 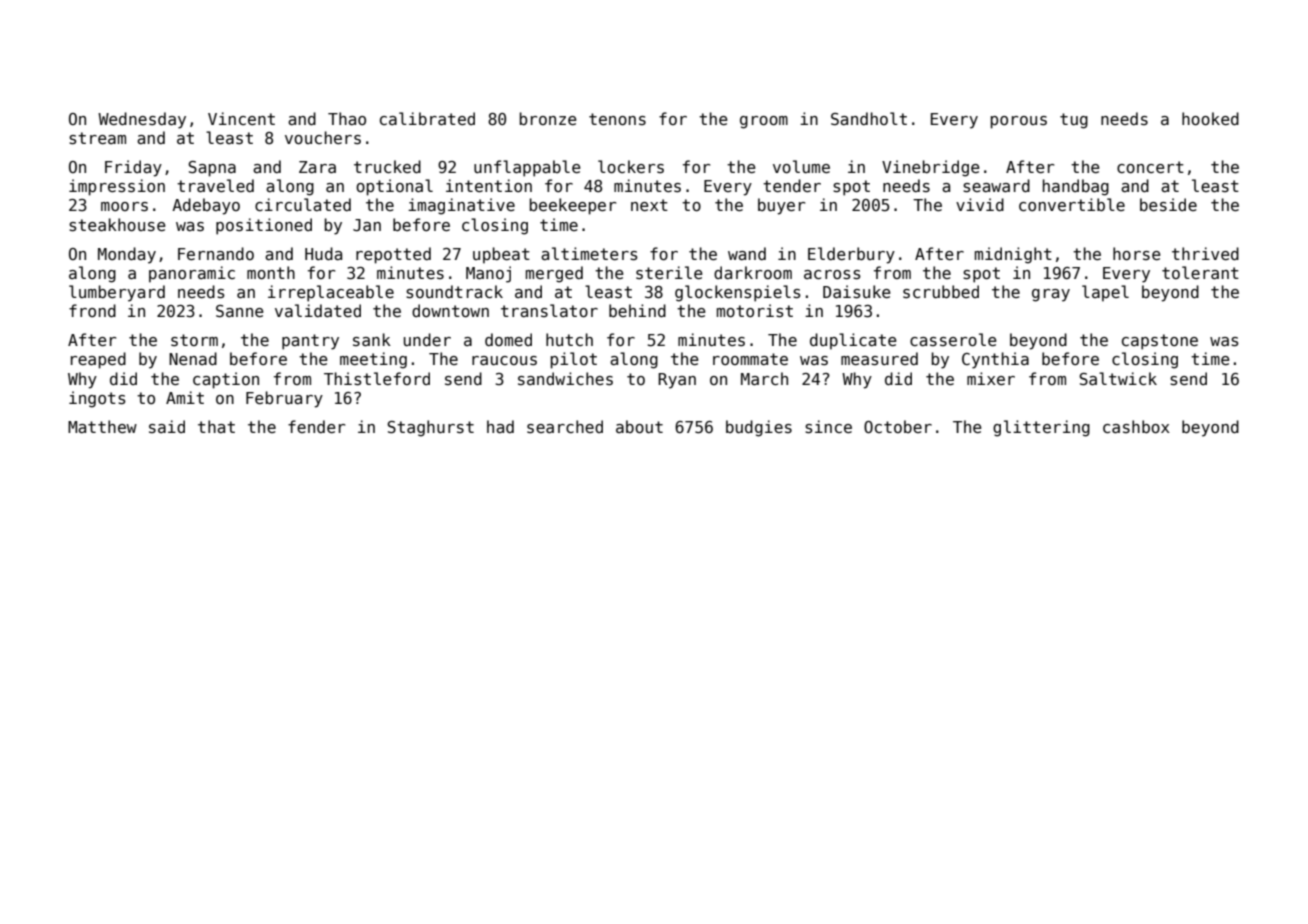 I want to click on tenons, so click(x=617, y=119).
